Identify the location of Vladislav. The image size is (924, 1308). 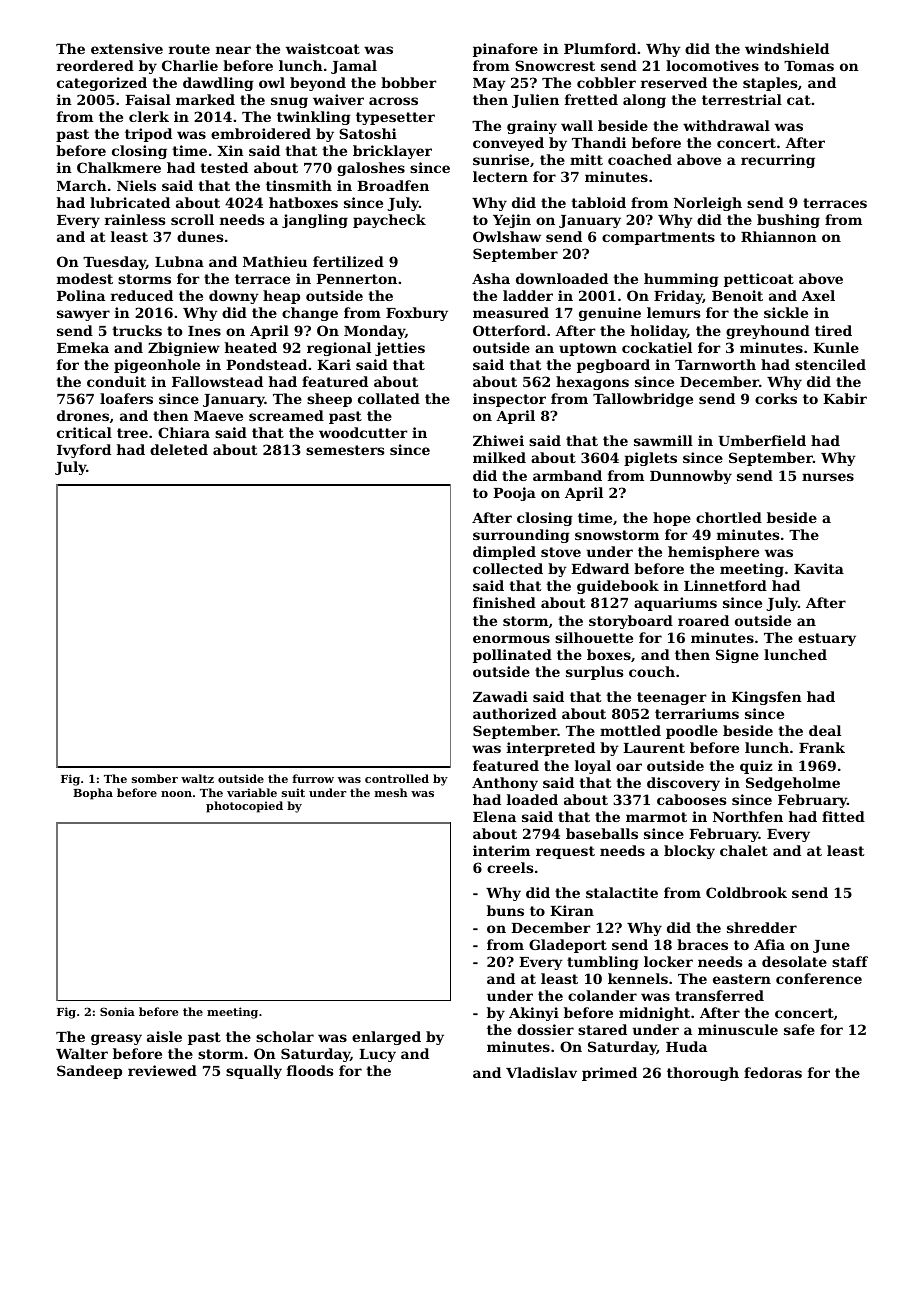
(541, 1072).
